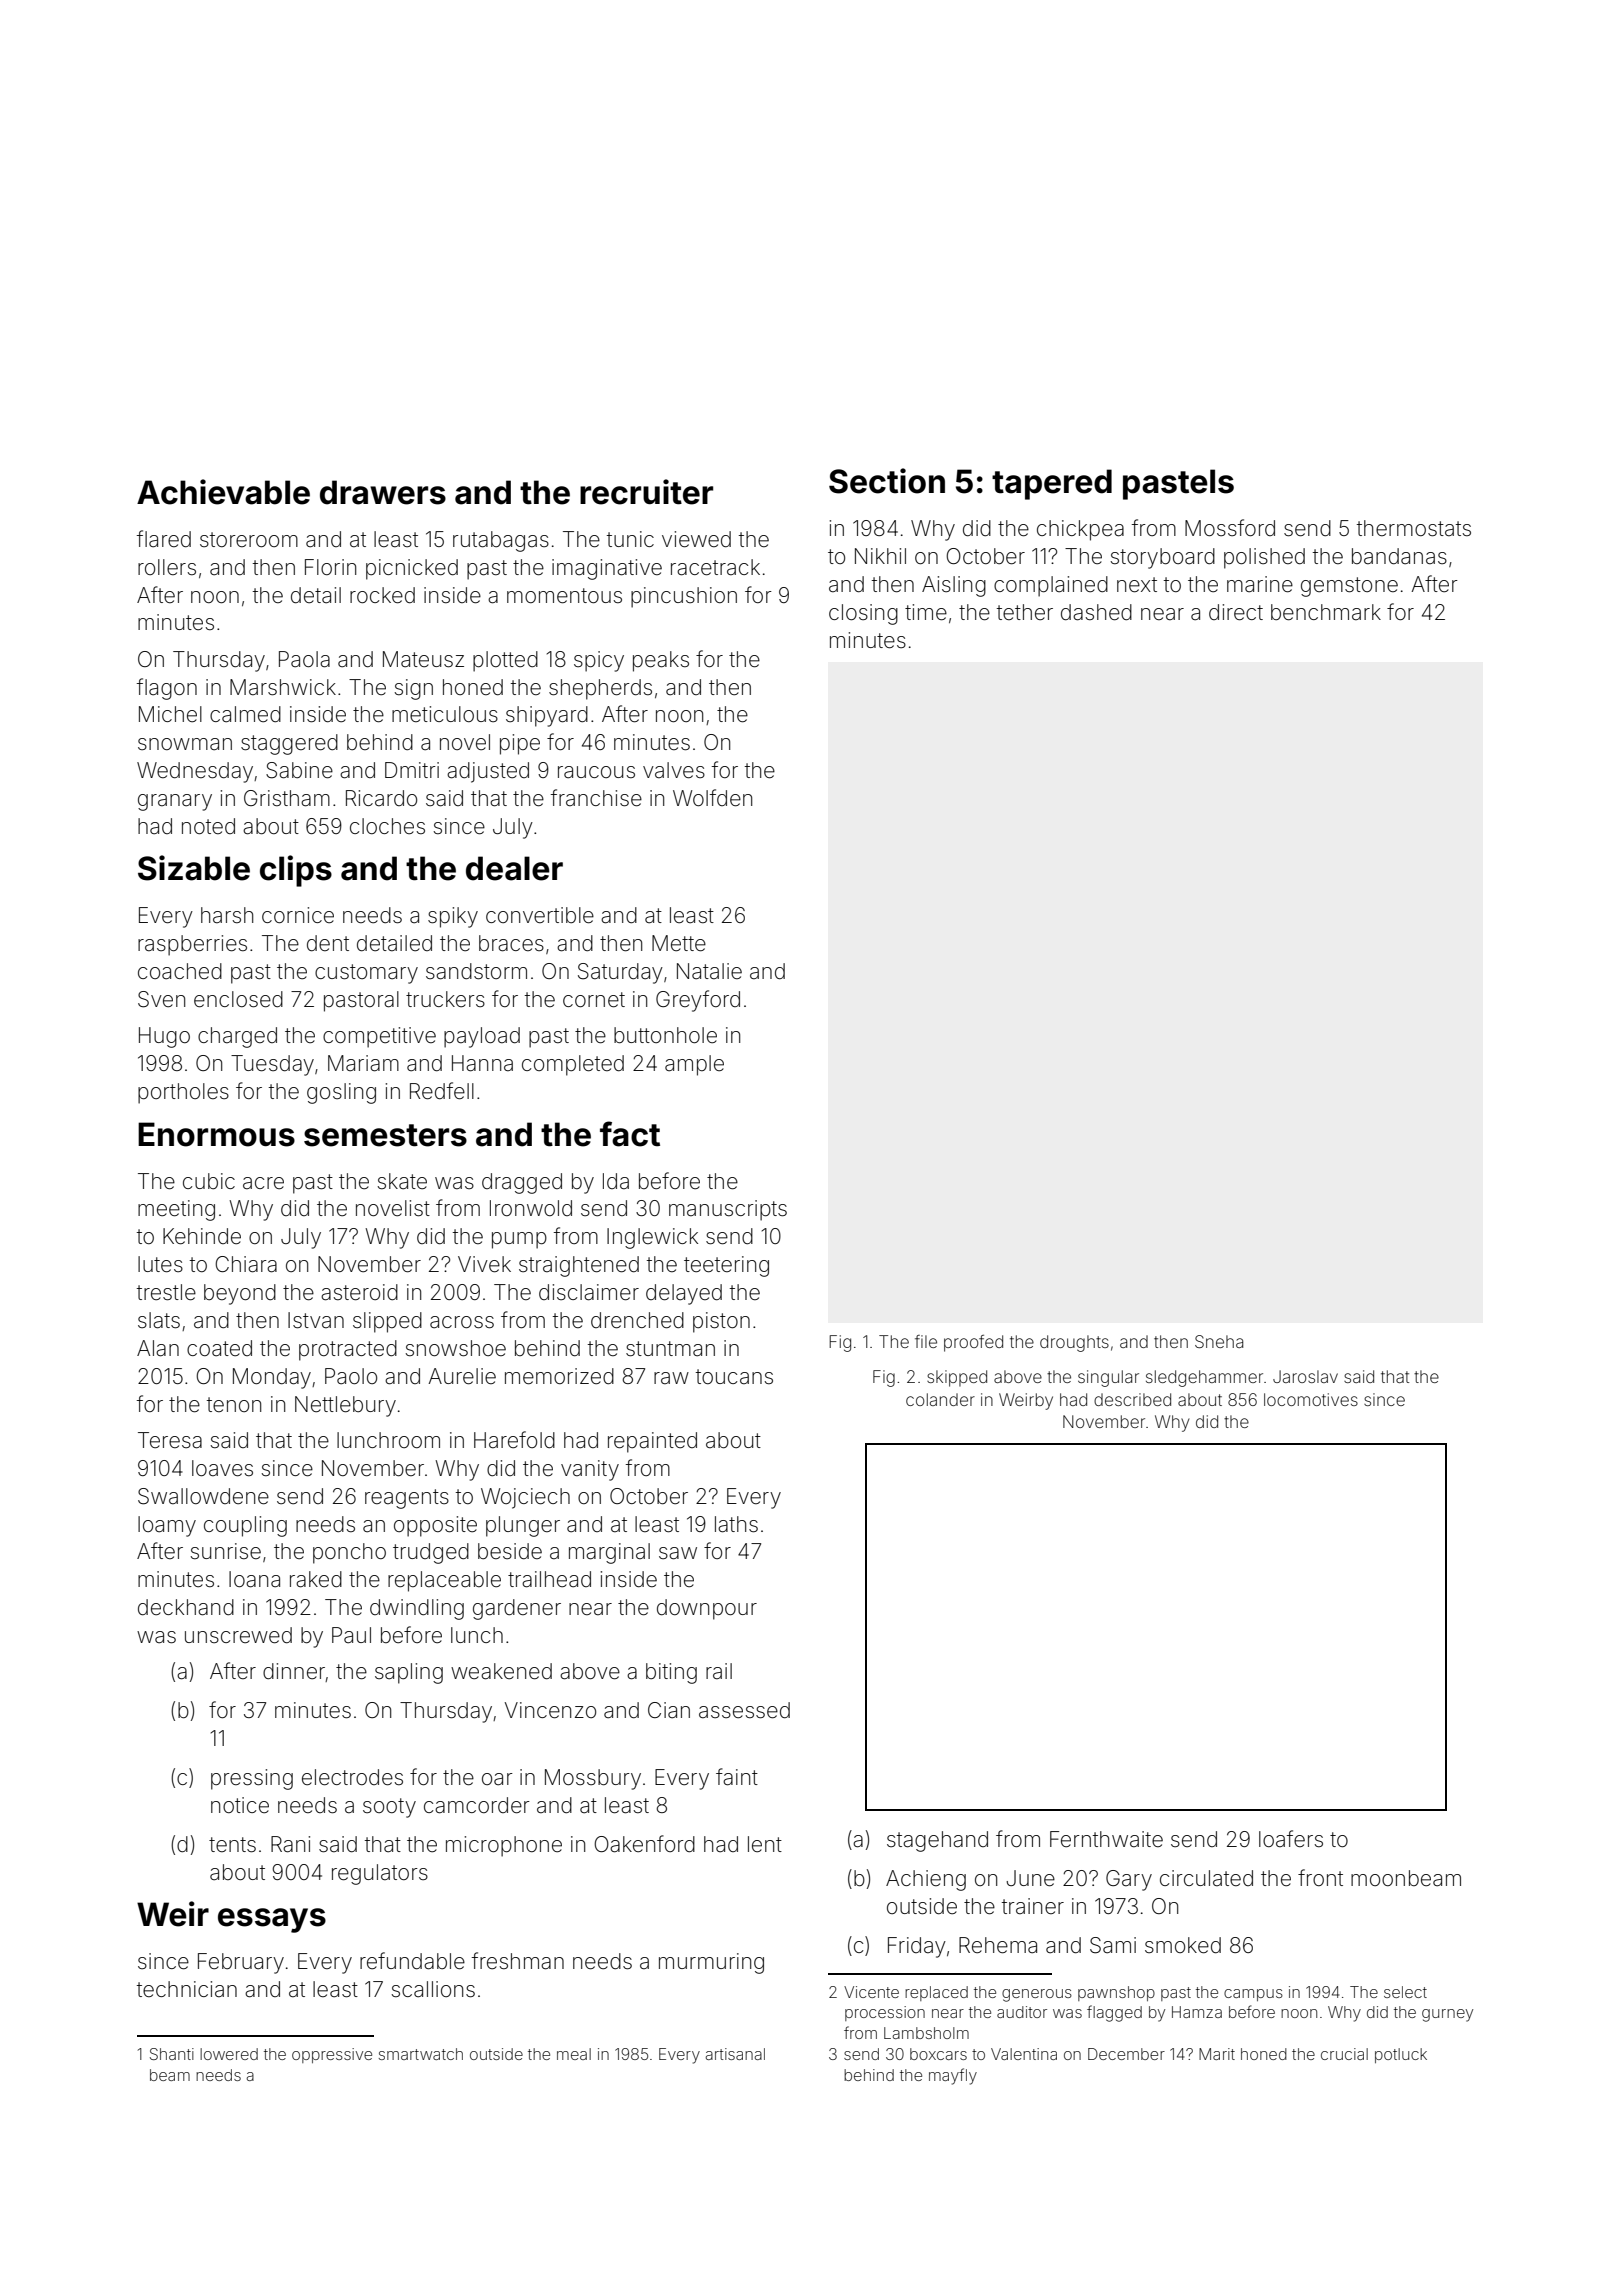 The width and height of the image is (1620, 2292). I want to click on droughts, so click(1074, 1343).
